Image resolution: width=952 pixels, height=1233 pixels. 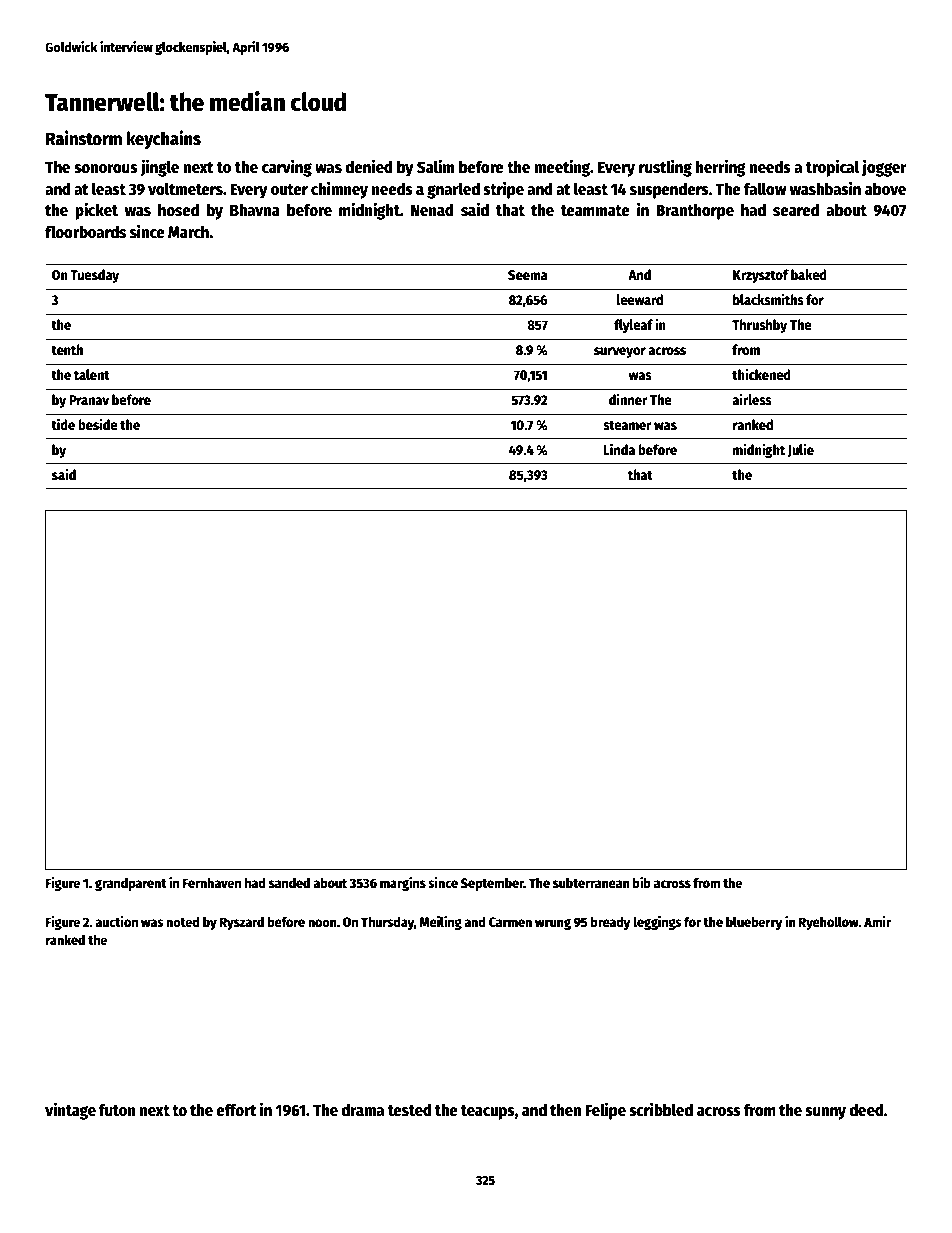 I want to click on Salim, so click(x=435, y=166).
